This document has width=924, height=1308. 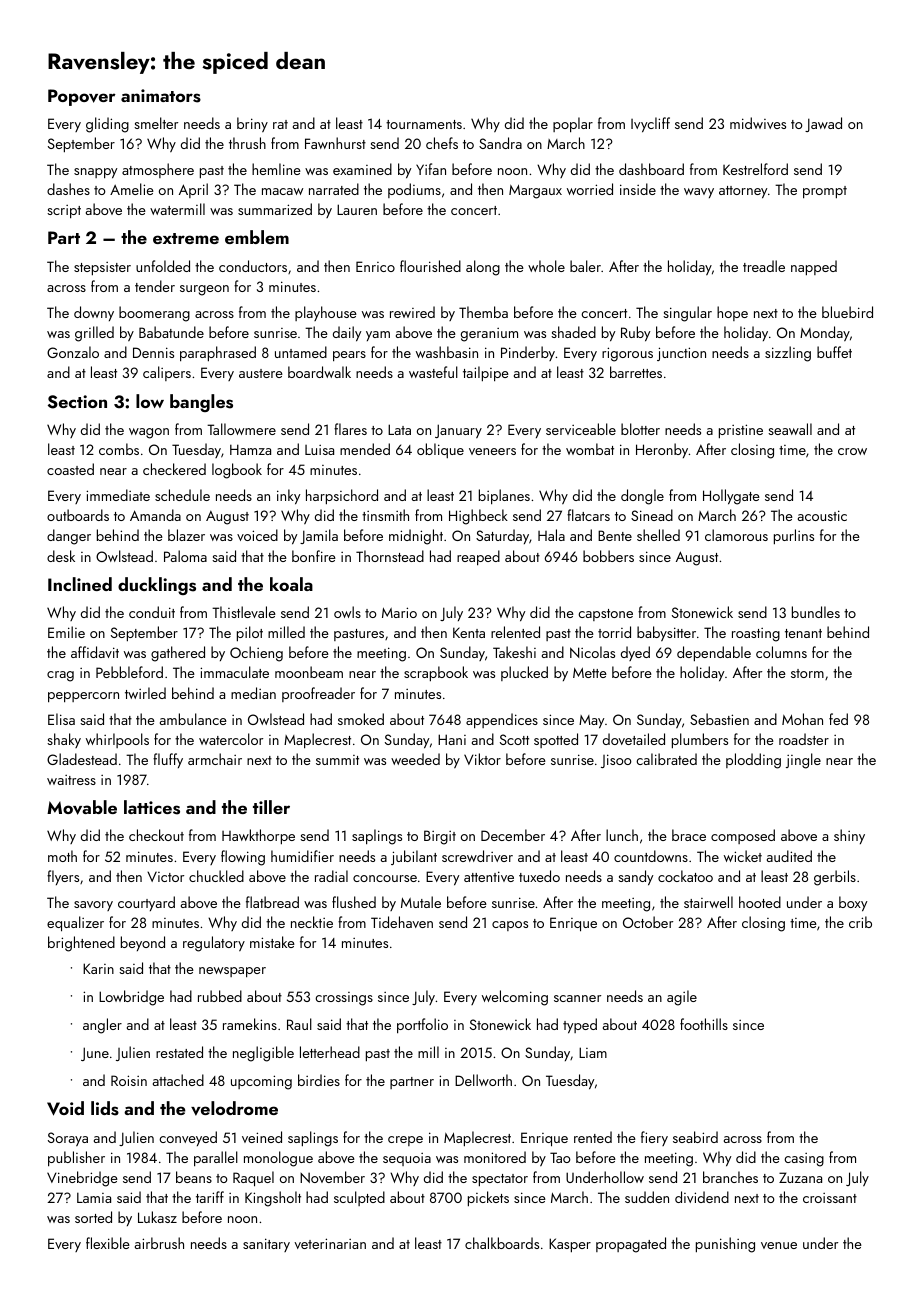 I want to click on gliding, so click(x=107, y=125).
